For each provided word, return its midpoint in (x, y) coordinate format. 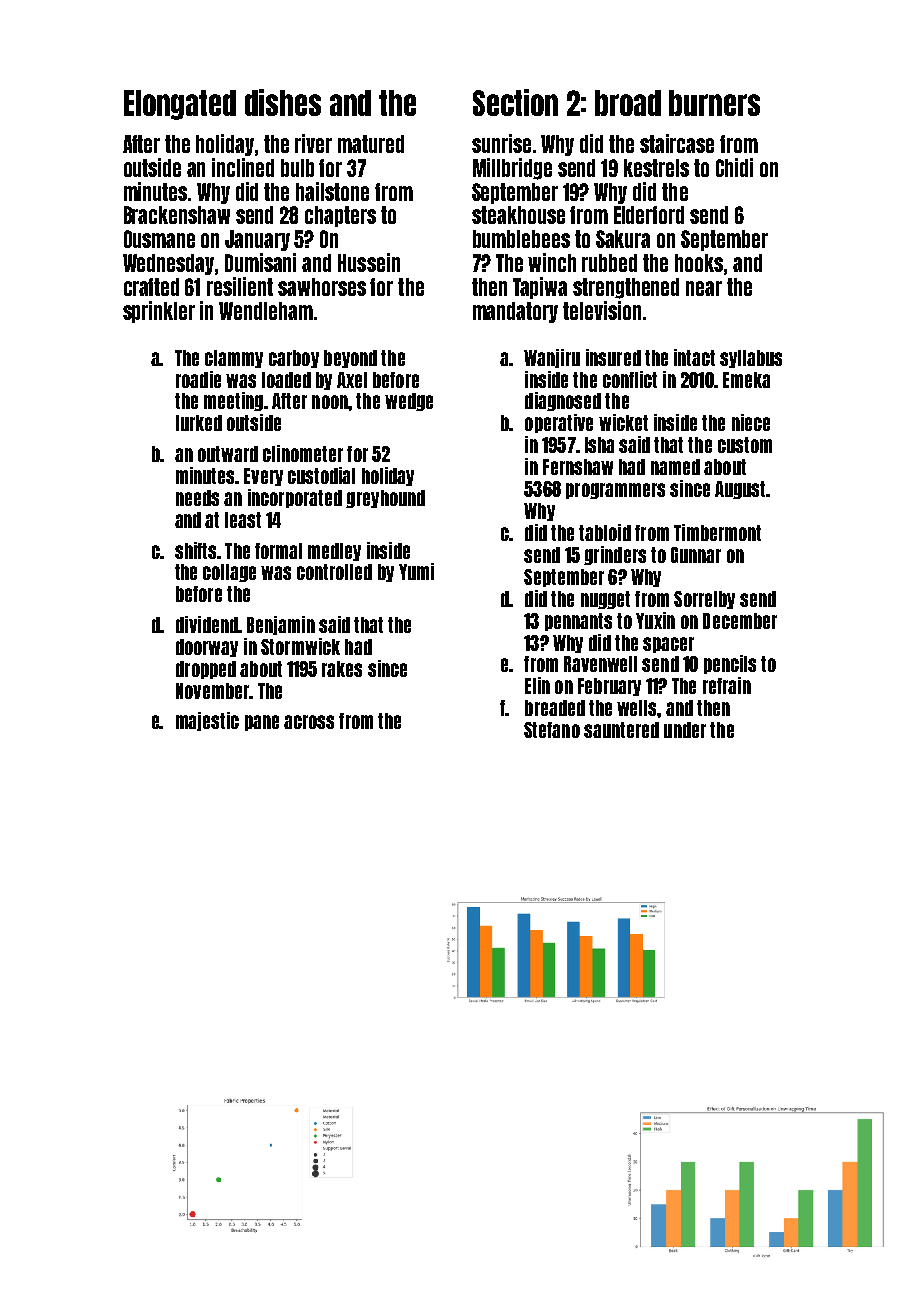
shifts (195, 550)
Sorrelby (704, 600)
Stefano (552, 730)
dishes (283, 102)
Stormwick (300, 646)
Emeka (746, 380)
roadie (198, 379)
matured (371, 144)
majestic (207, 721)
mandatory (515, 312)
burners (714, 103)
